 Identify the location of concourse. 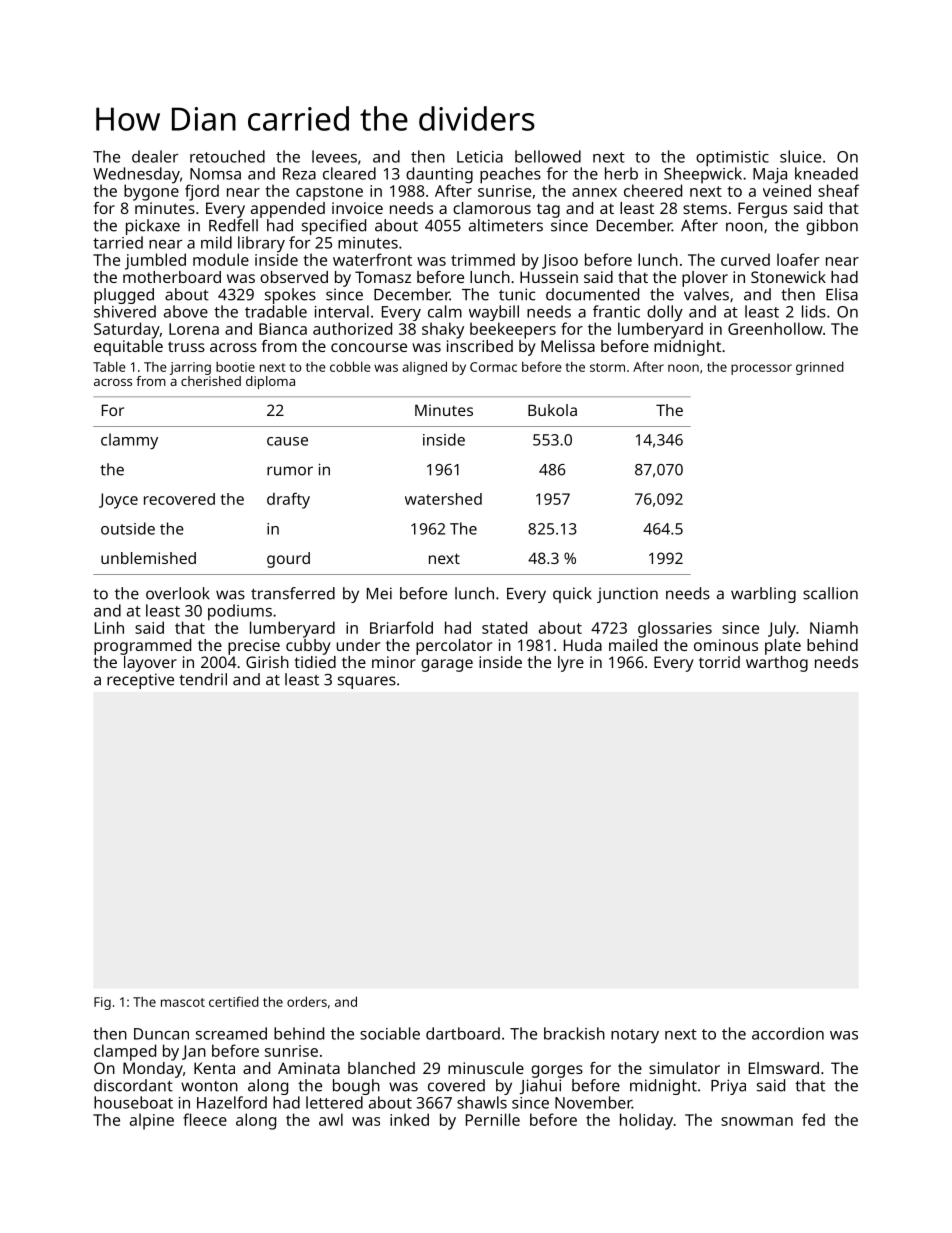
(369, 347).
